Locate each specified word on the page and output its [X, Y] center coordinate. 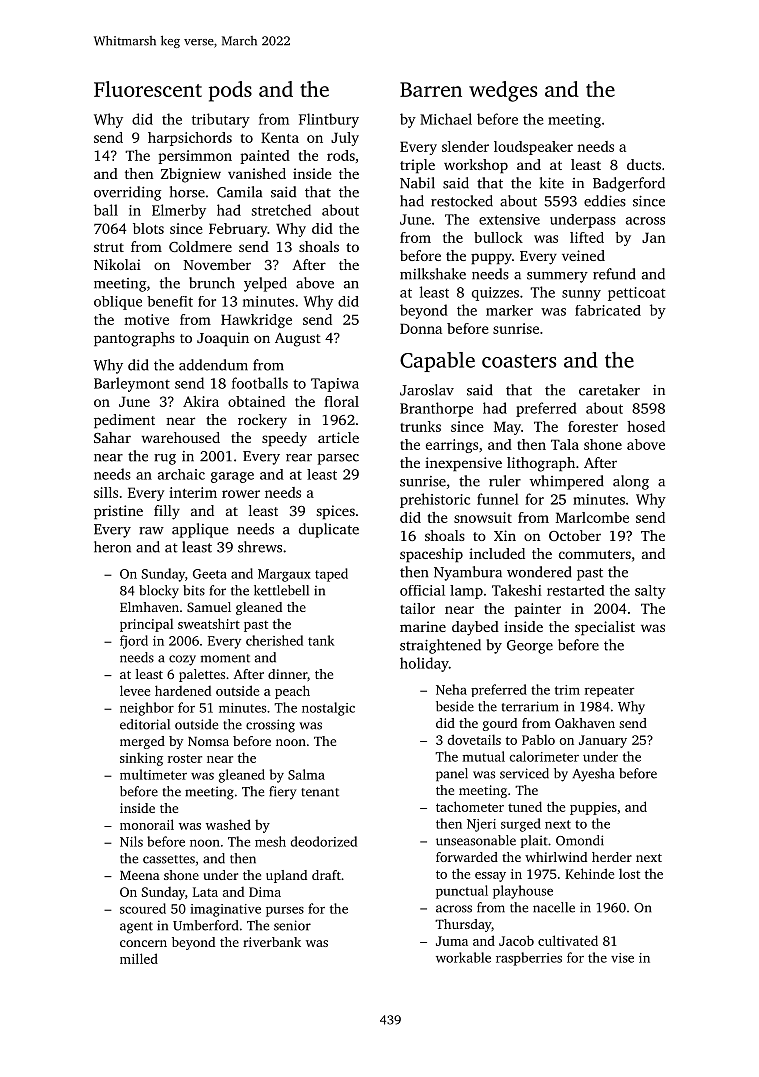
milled [139, 958]
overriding [127, 193]
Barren [431, 89]
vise [622, 958]
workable [463, 957]
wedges [503, 91]
